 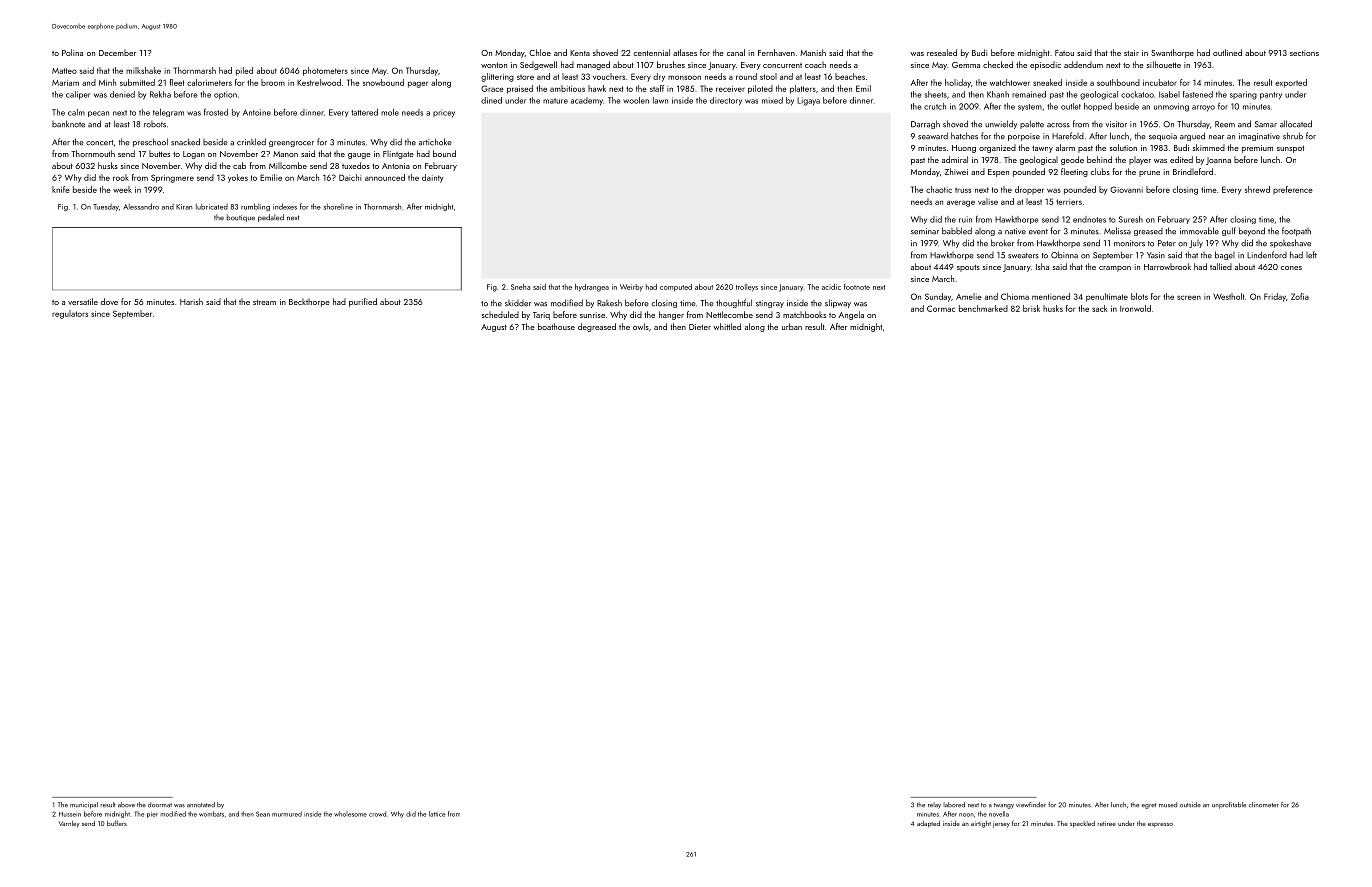 What do you see at coordinates (70, 314) in the screenshot?
I see `regulators` at bounding box center [70, 314].
